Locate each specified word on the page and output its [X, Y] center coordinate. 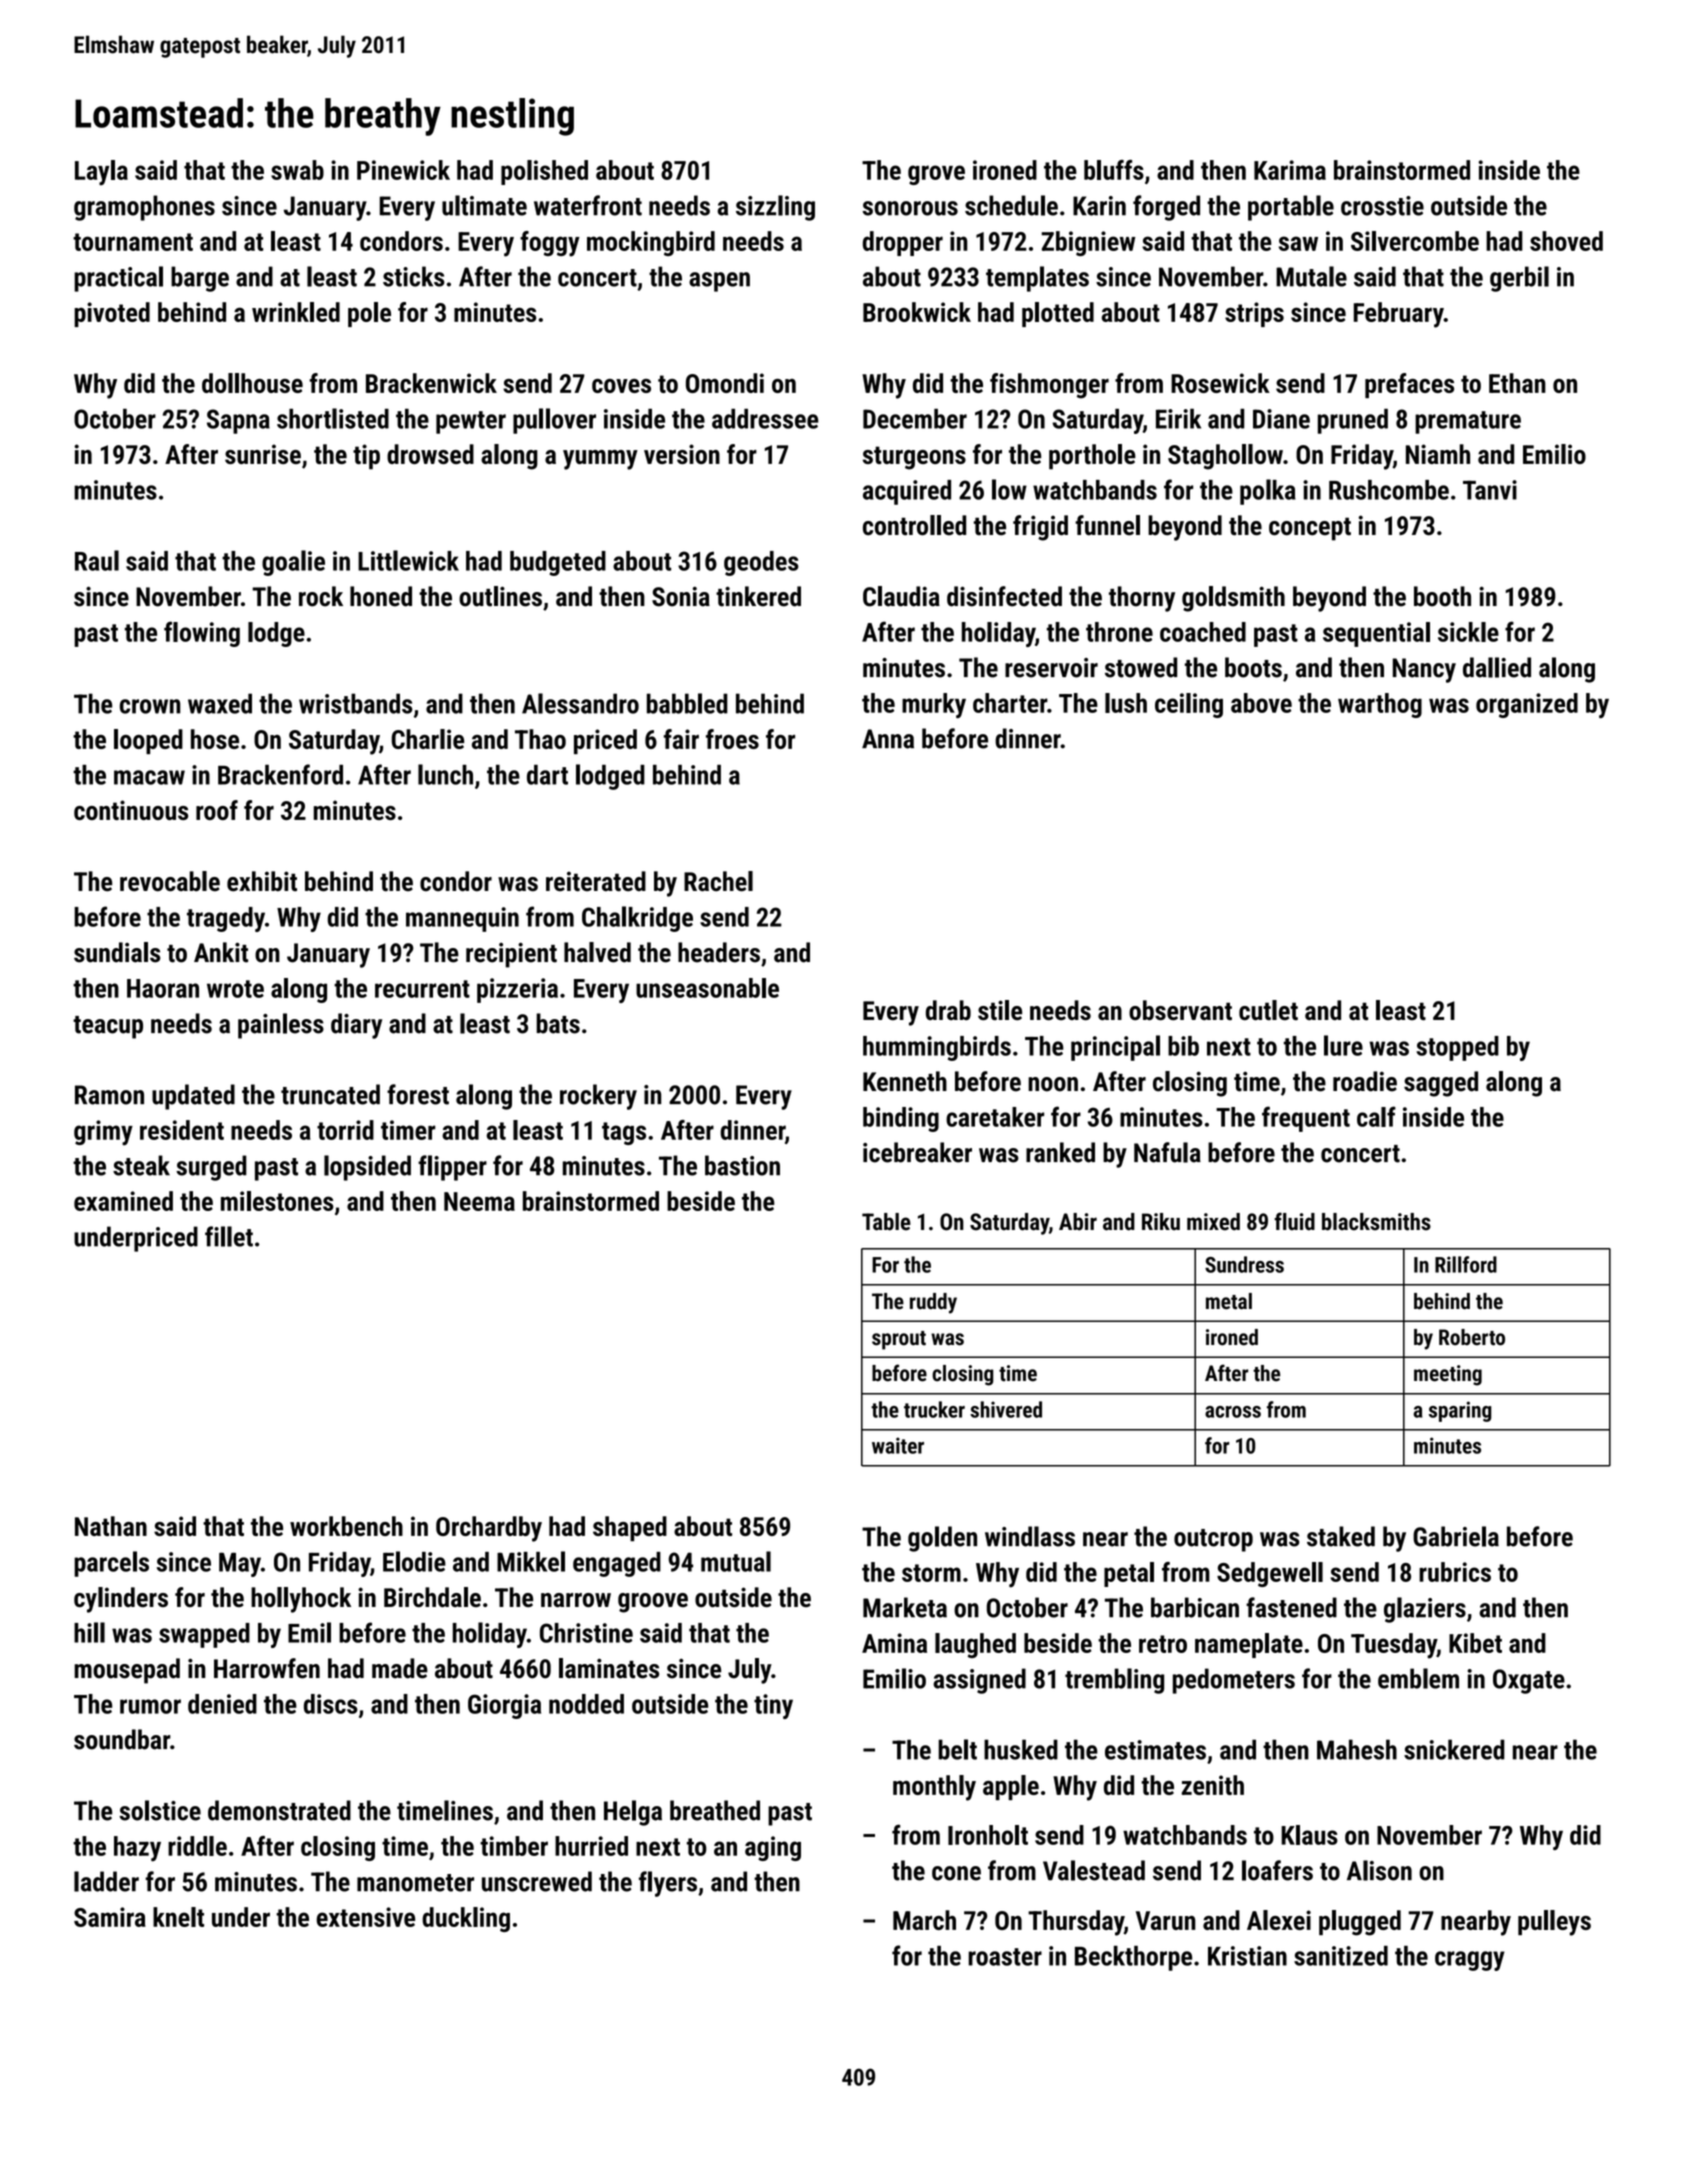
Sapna [238, 421]
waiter [898, 1445]
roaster [1005, 1957]
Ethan [1517, 383]
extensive [366, 1917]
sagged [1441, 1084]
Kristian [1247, 1956]
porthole [1092, 457]
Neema [479, 1201]
